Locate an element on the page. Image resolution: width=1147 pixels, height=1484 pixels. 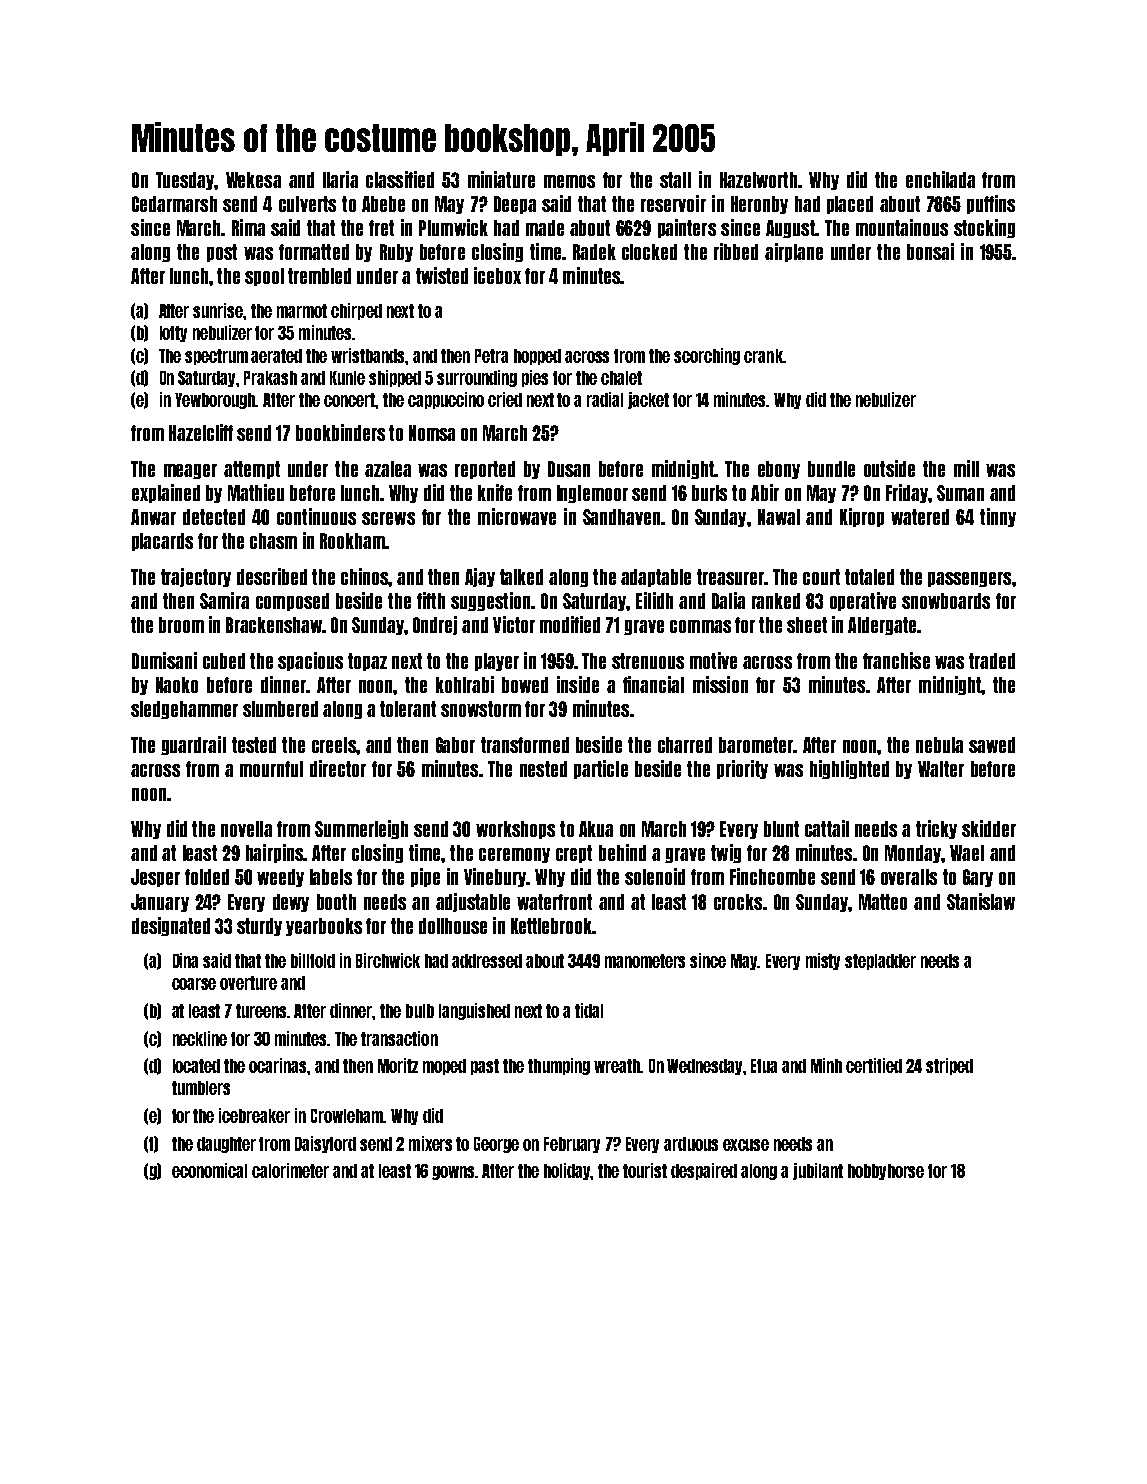
traded is located at coordinates (992, 661).
